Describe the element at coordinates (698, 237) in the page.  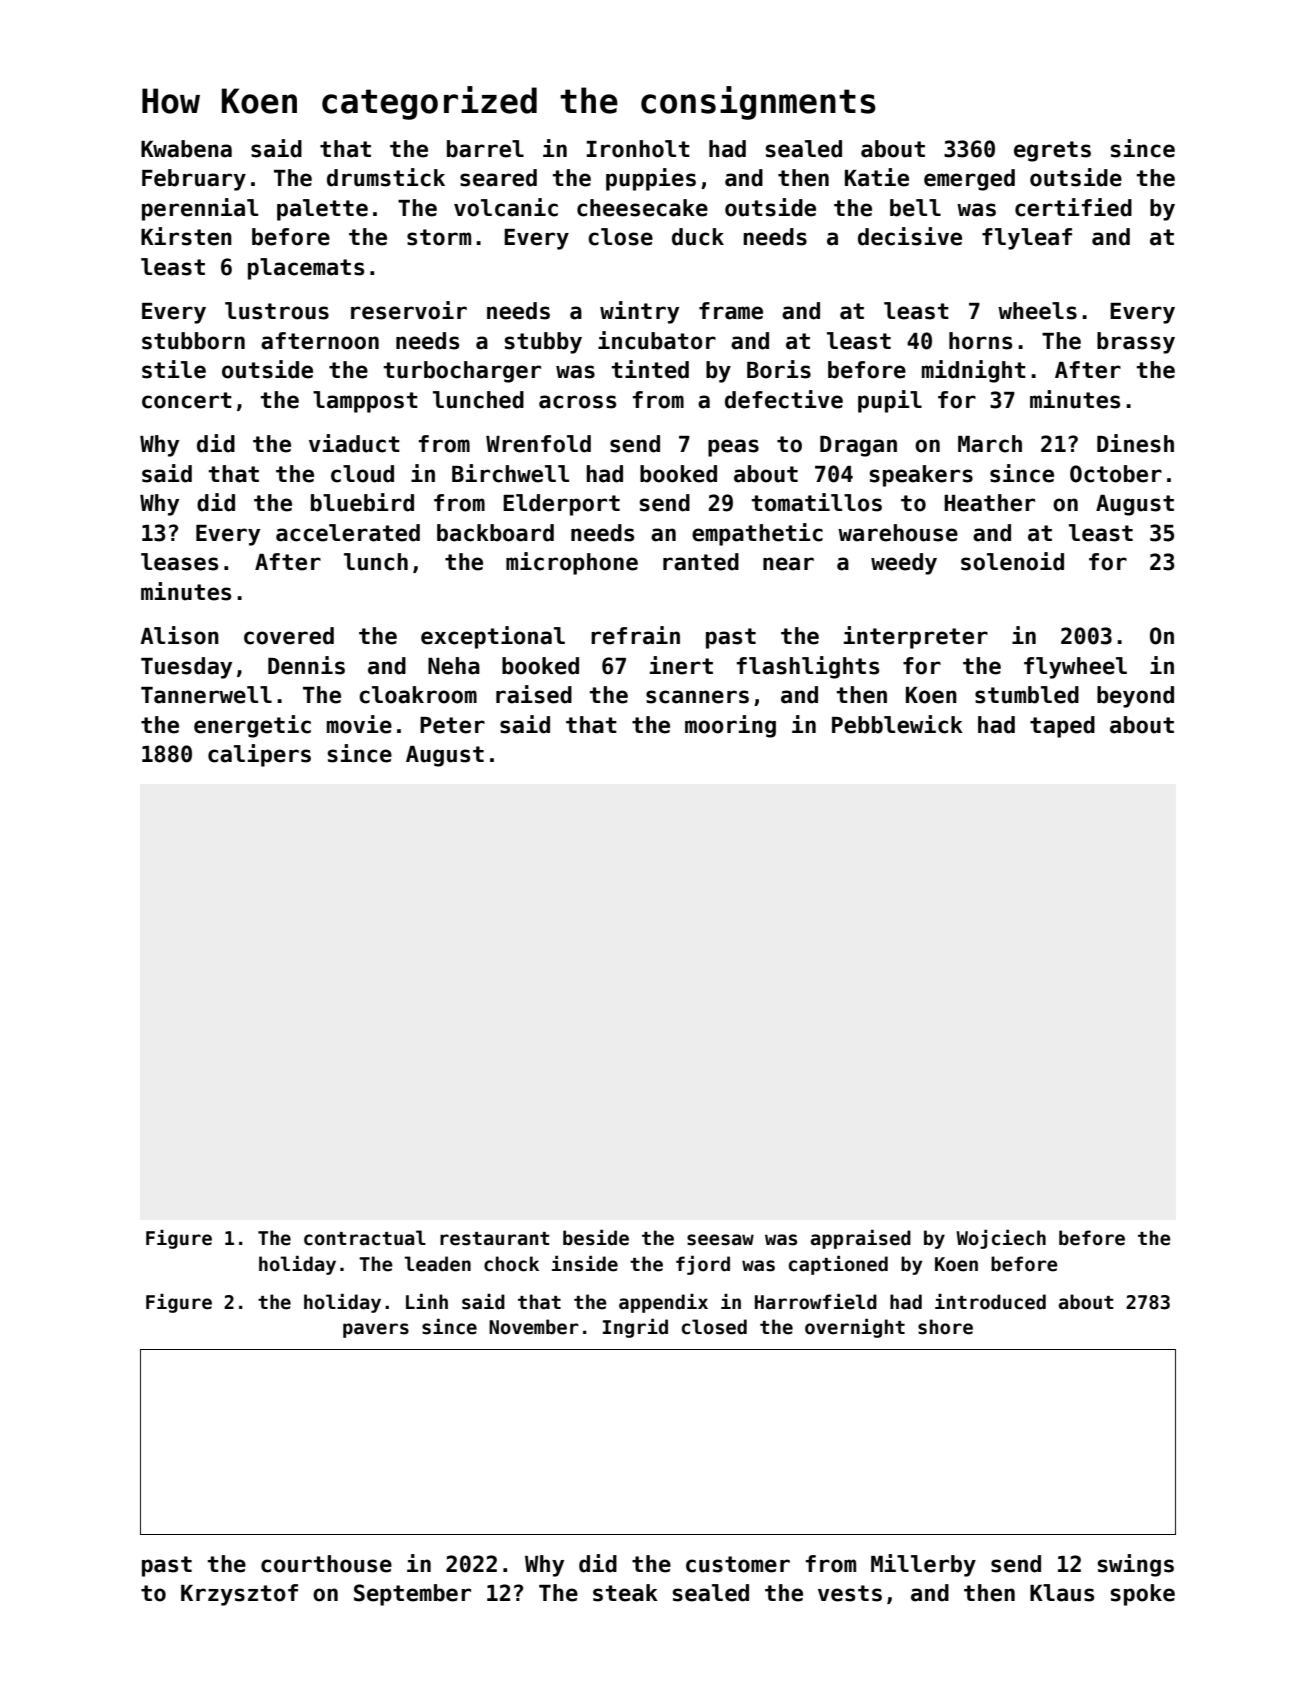
I see `duck` at that location.
